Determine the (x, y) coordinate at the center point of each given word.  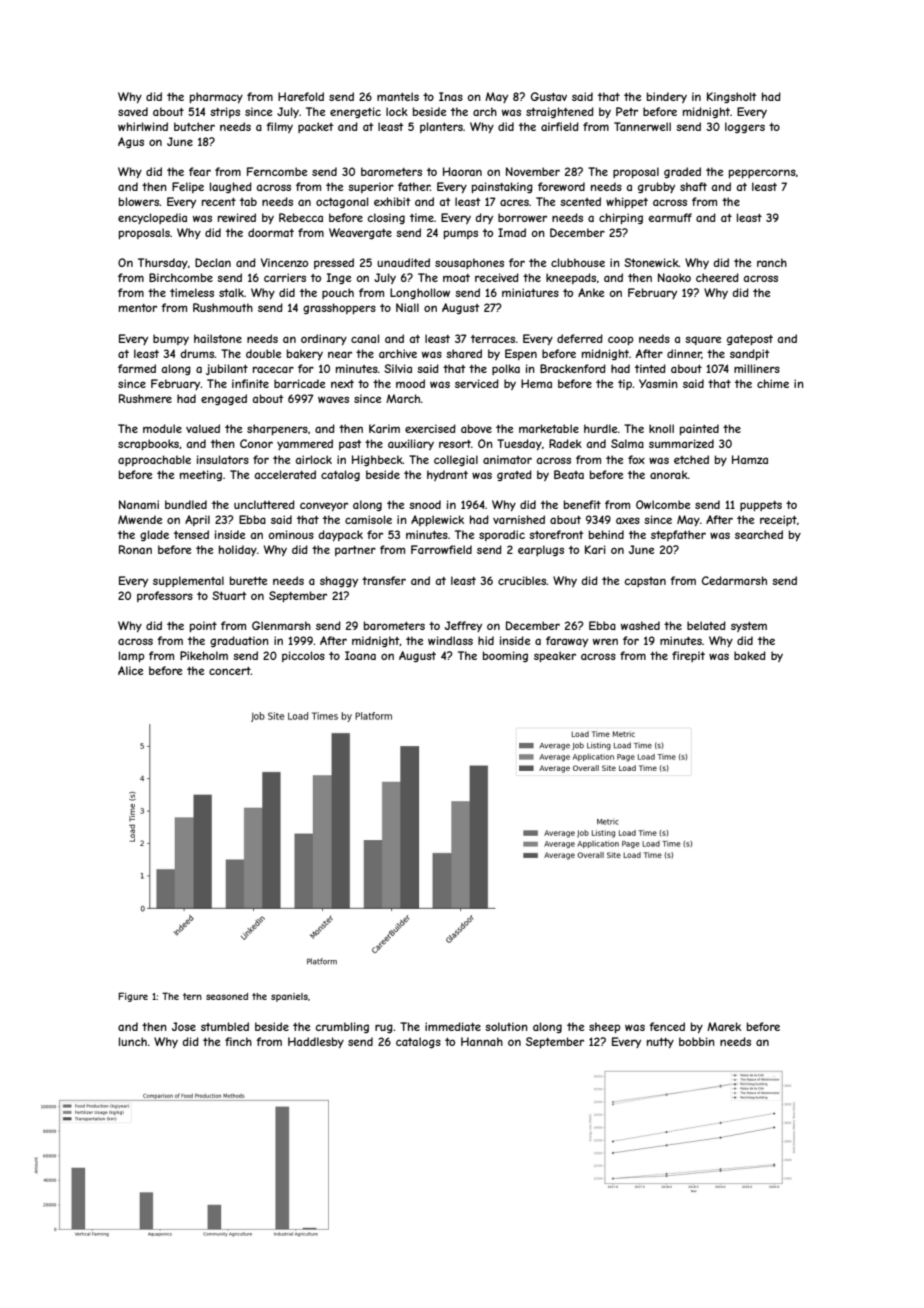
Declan (213, 262)
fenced (667, 1026)
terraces (493, 339)
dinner (684, 354)
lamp (132, 656)
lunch (133, 1041)
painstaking (502, 187)
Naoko (674, 277)
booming (505, 656)
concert (230, 671)
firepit (688, 656)
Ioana (360, 655)
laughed (231, 187)
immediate (453, 1026)
